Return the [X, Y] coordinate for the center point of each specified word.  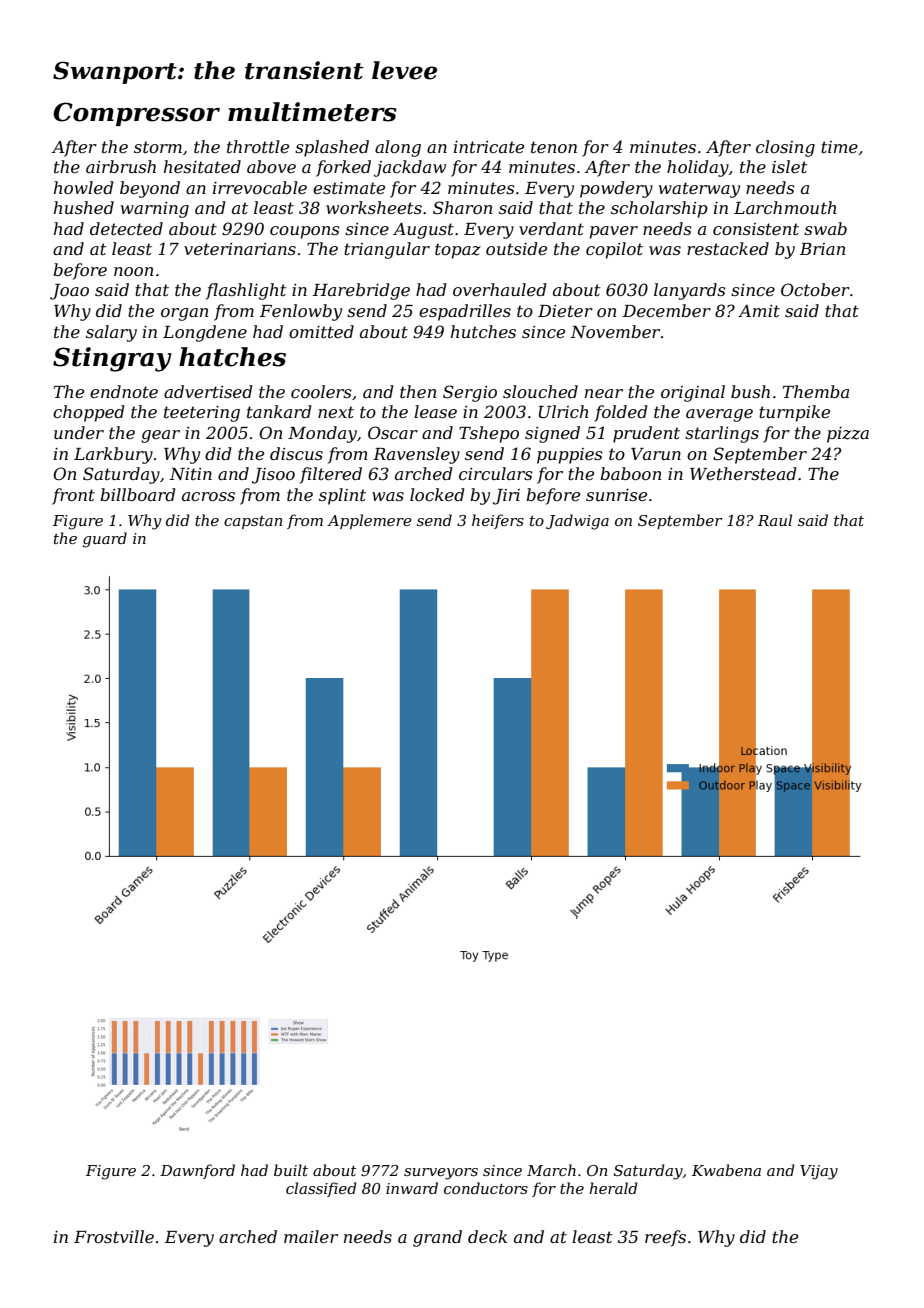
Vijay [819, 1172]
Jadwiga [577, 522]
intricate [489, 147]
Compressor [136, 114]
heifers [498, 521]
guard [105, 540]
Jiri [506, 497]
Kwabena [726, 1170]
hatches [232, 357]
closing [785, 148]
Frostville [114, 1236]
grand [437, 1238]
